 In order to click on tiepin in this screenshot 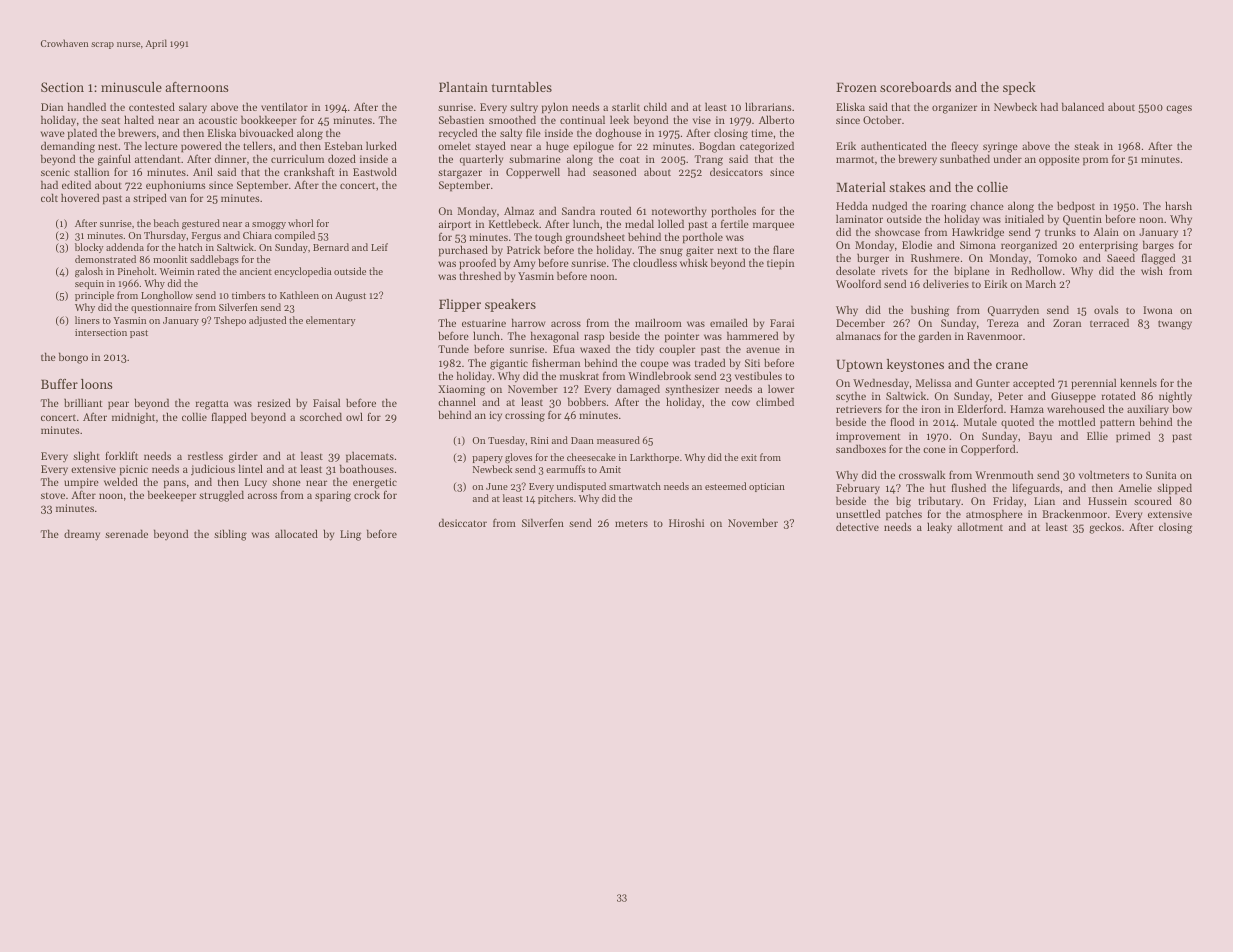, I will do `click(780, 264)`.
